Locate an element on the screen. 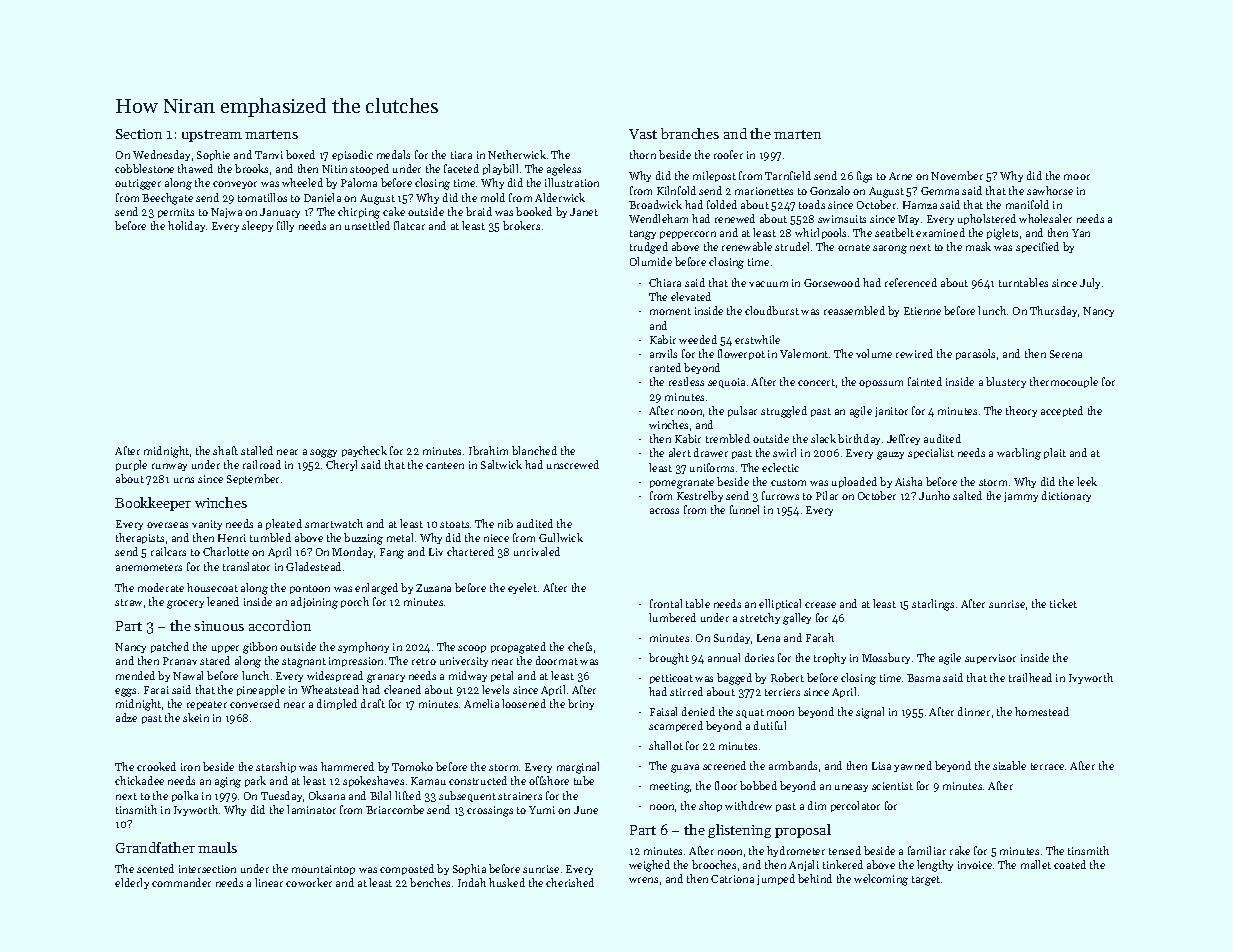  withdrew is located at coordinates (748, 805).
